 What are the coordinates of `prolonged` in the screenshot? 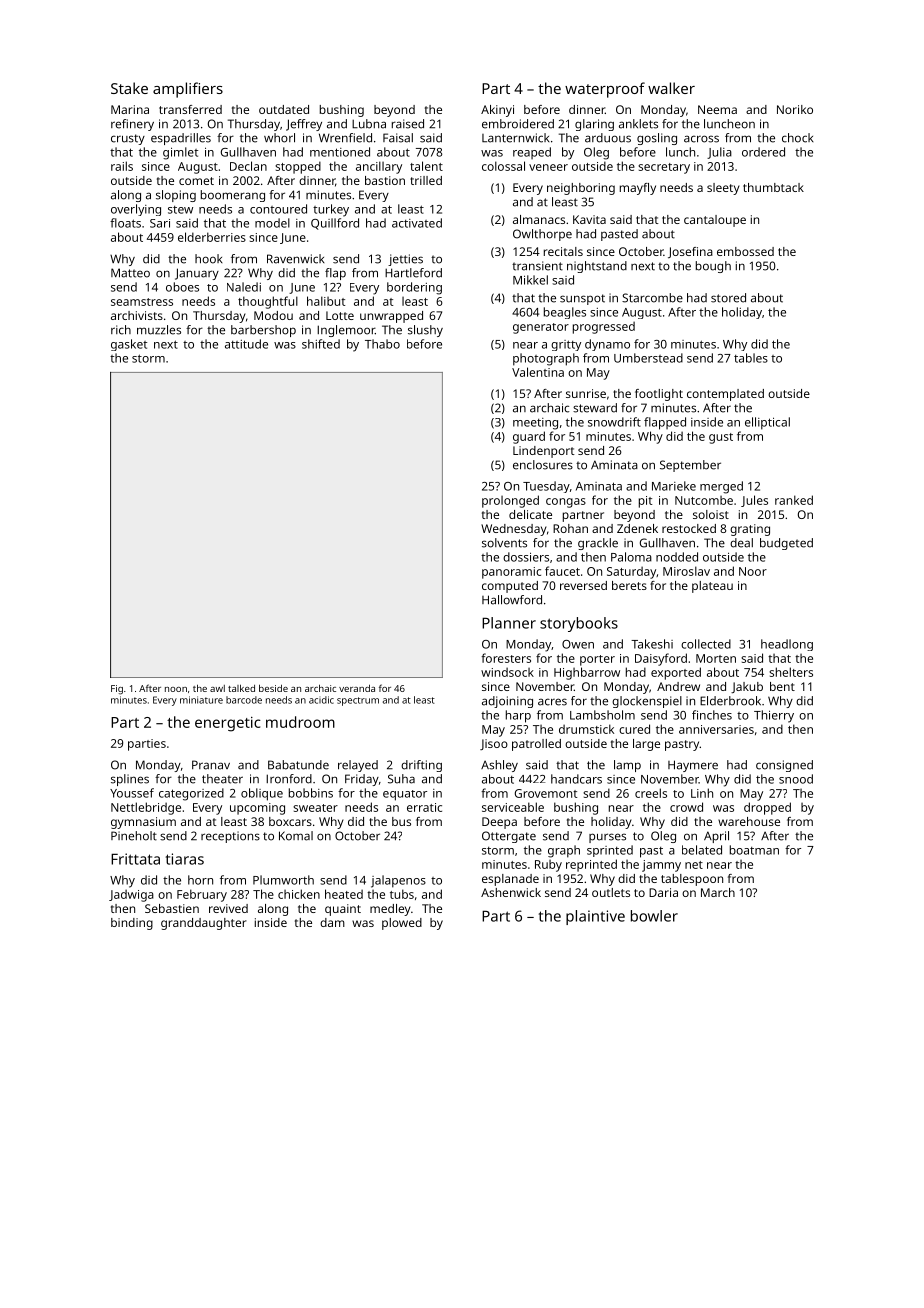 It's located at (510, 501).
